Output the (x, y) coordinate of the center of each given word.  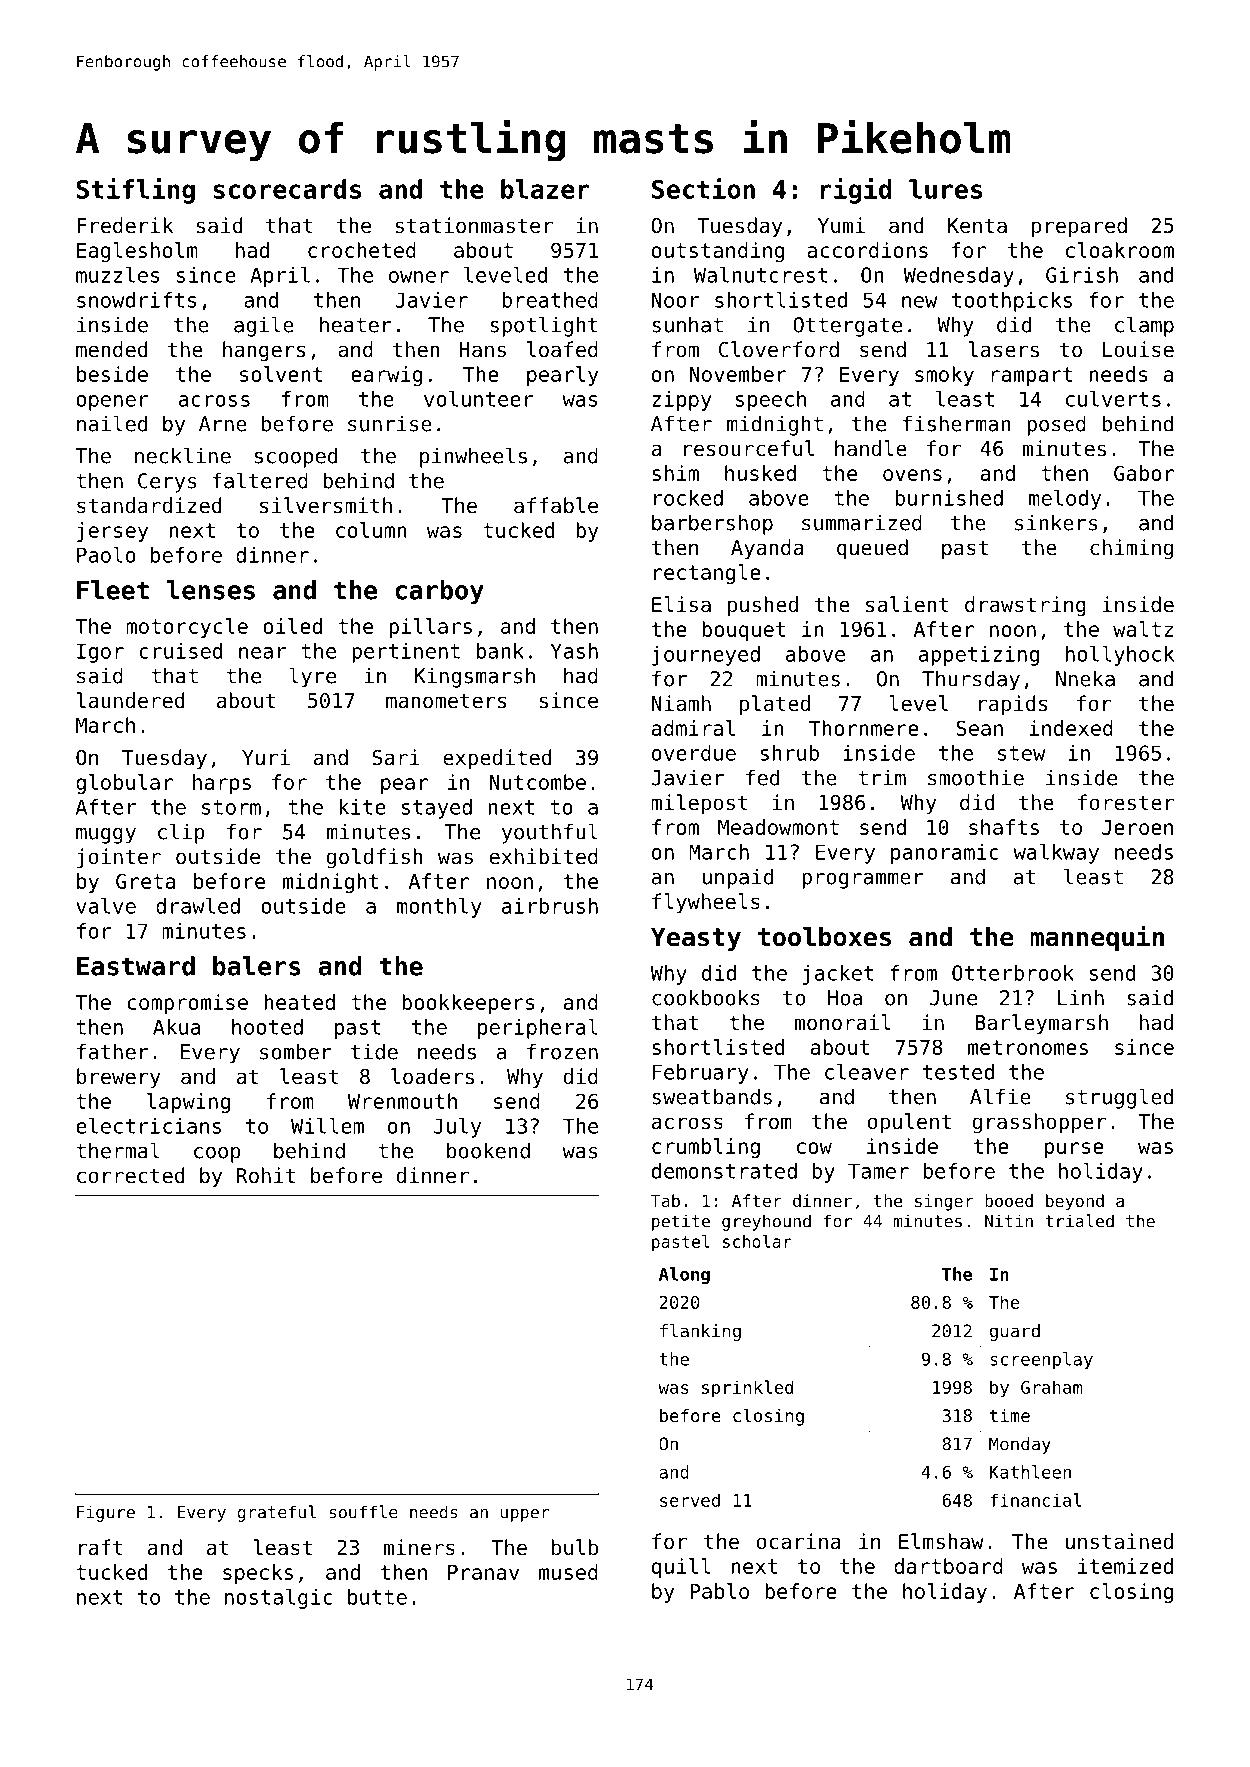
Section (703, 188)
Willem (327, 1126)
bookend (488, 1150)
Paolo (106, 555)
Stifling (136, 191)
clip (181, 833)
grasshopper (1039, 1123)
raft (101, 1547)
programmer (863, 881)
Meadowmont (778, 827)
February (701, 1074)
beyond (1075, 1202)
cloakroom (1120, 250)
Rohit (265, 1175)
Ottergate (847, 327)
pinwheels (473, 457)
